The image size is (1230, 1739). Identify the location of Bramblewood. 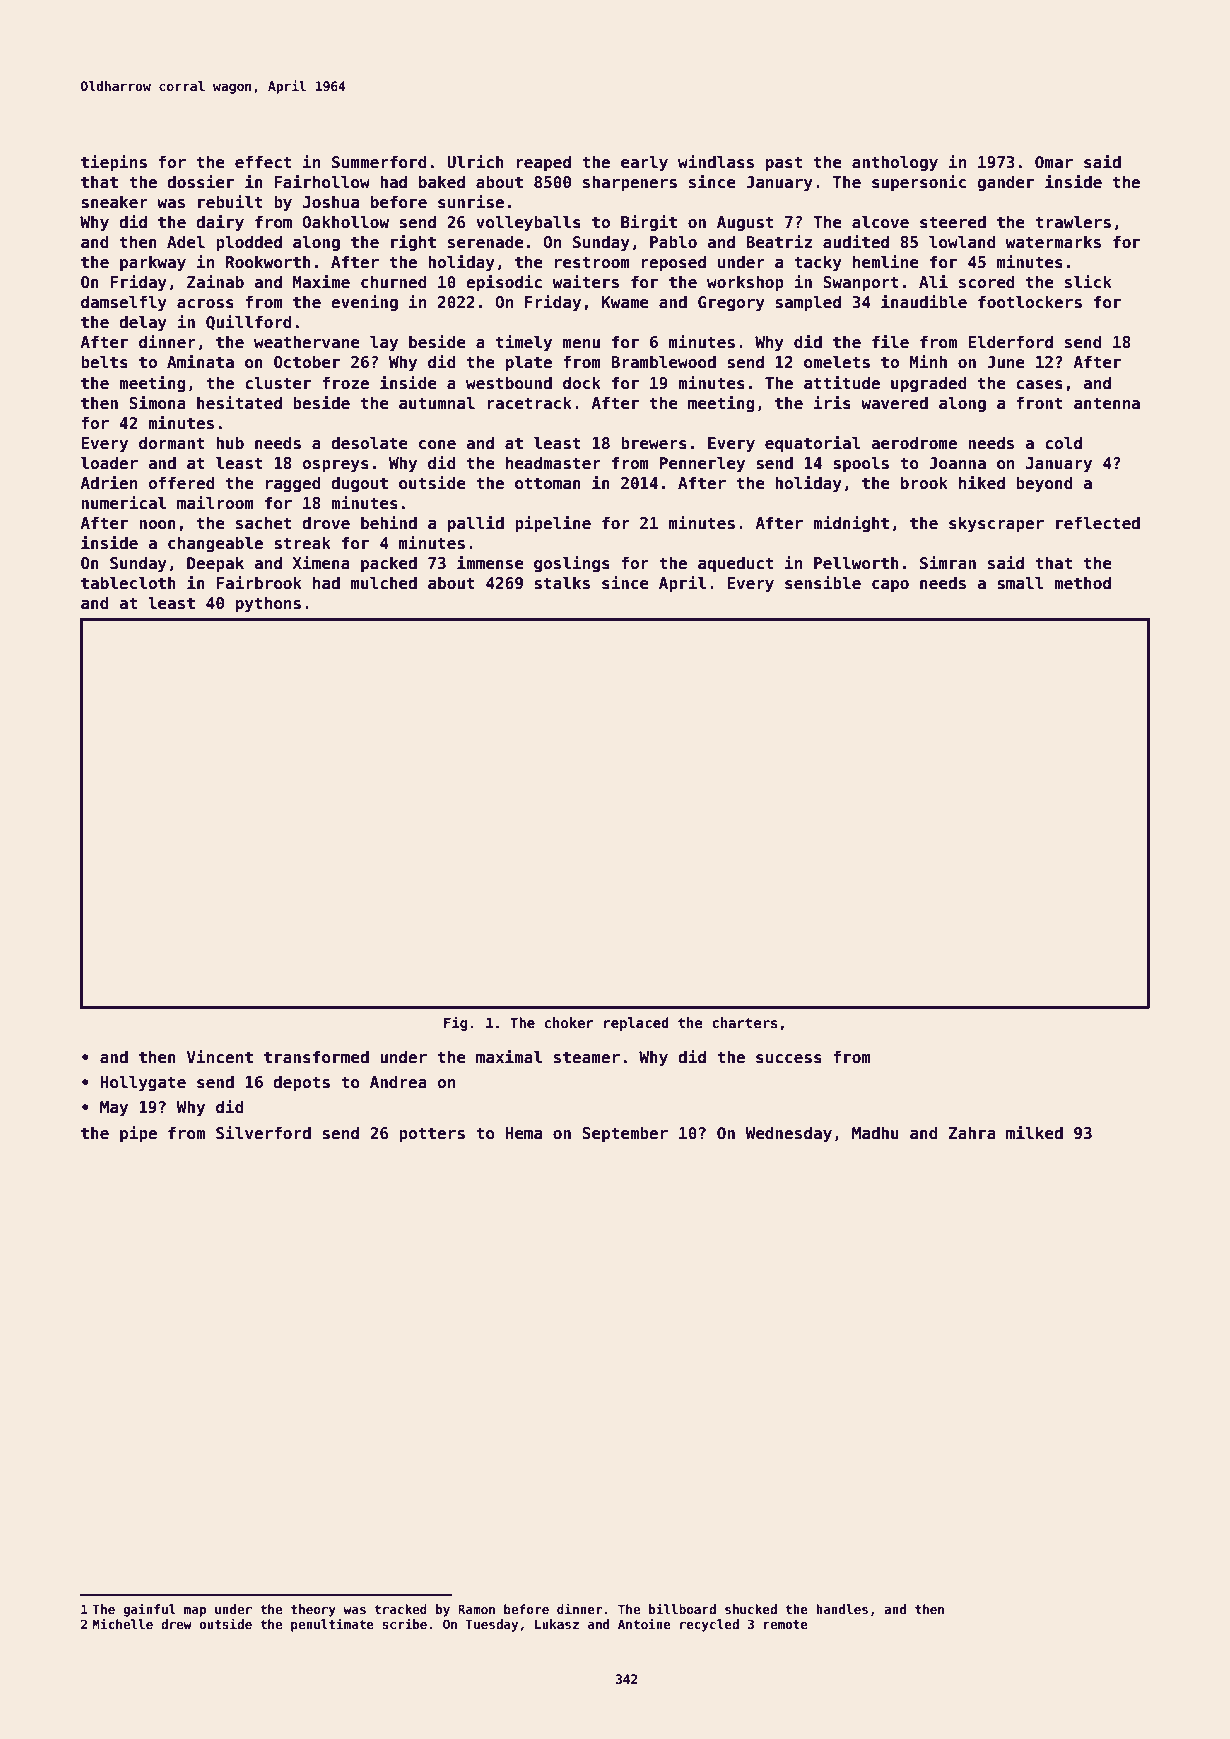
(663, 362).
